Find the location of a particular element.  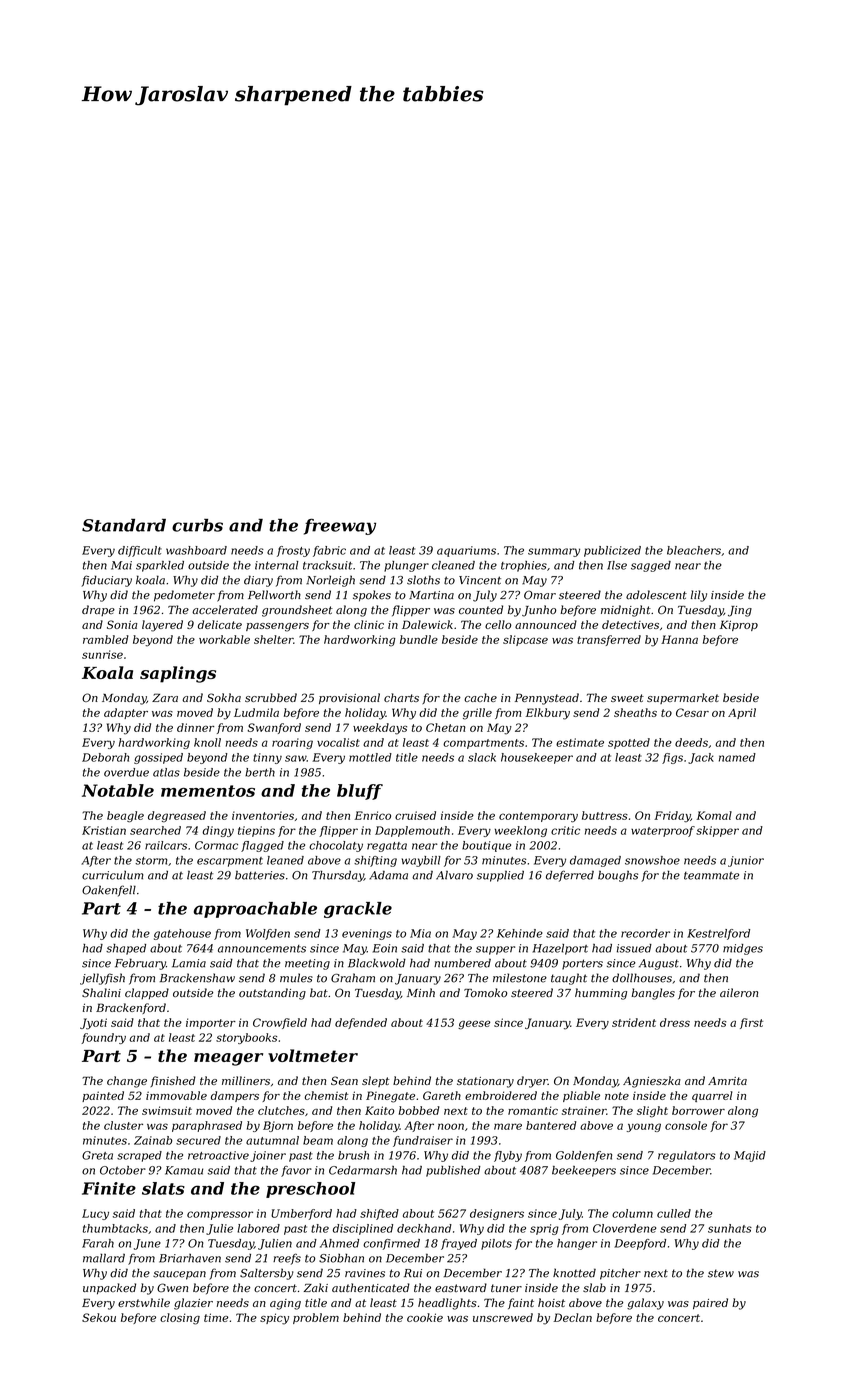

weekdays is located at coordinates (380, 729).
